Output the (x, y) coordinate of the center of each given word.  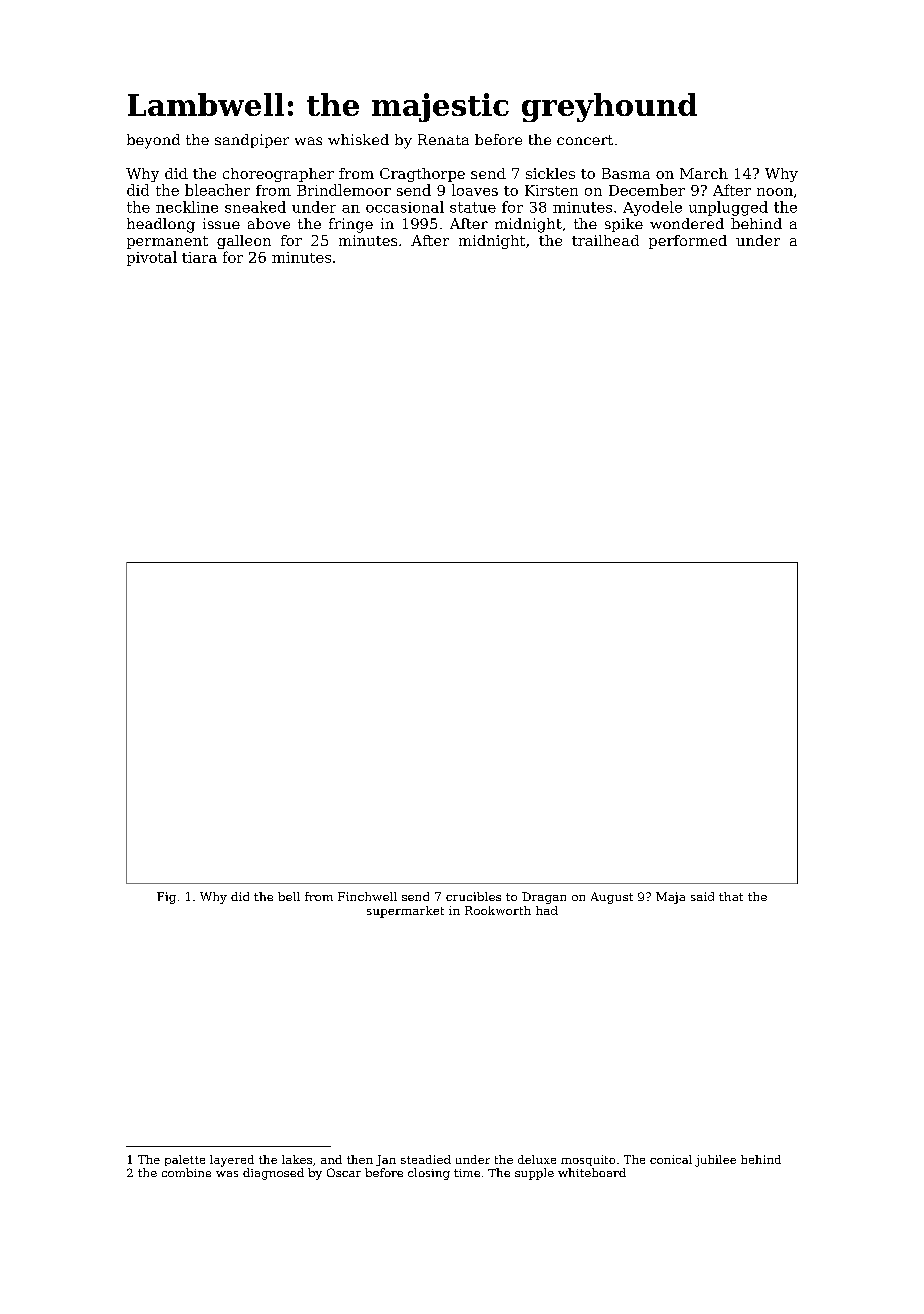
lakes (297, 1159)
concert (585, 140)
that (731, 896)
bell (289, 896)
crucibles (473, 896)
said (702, 896)
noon (775, 192)
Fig (166, 898)
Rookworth (498, 910)
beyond (153, 141)
